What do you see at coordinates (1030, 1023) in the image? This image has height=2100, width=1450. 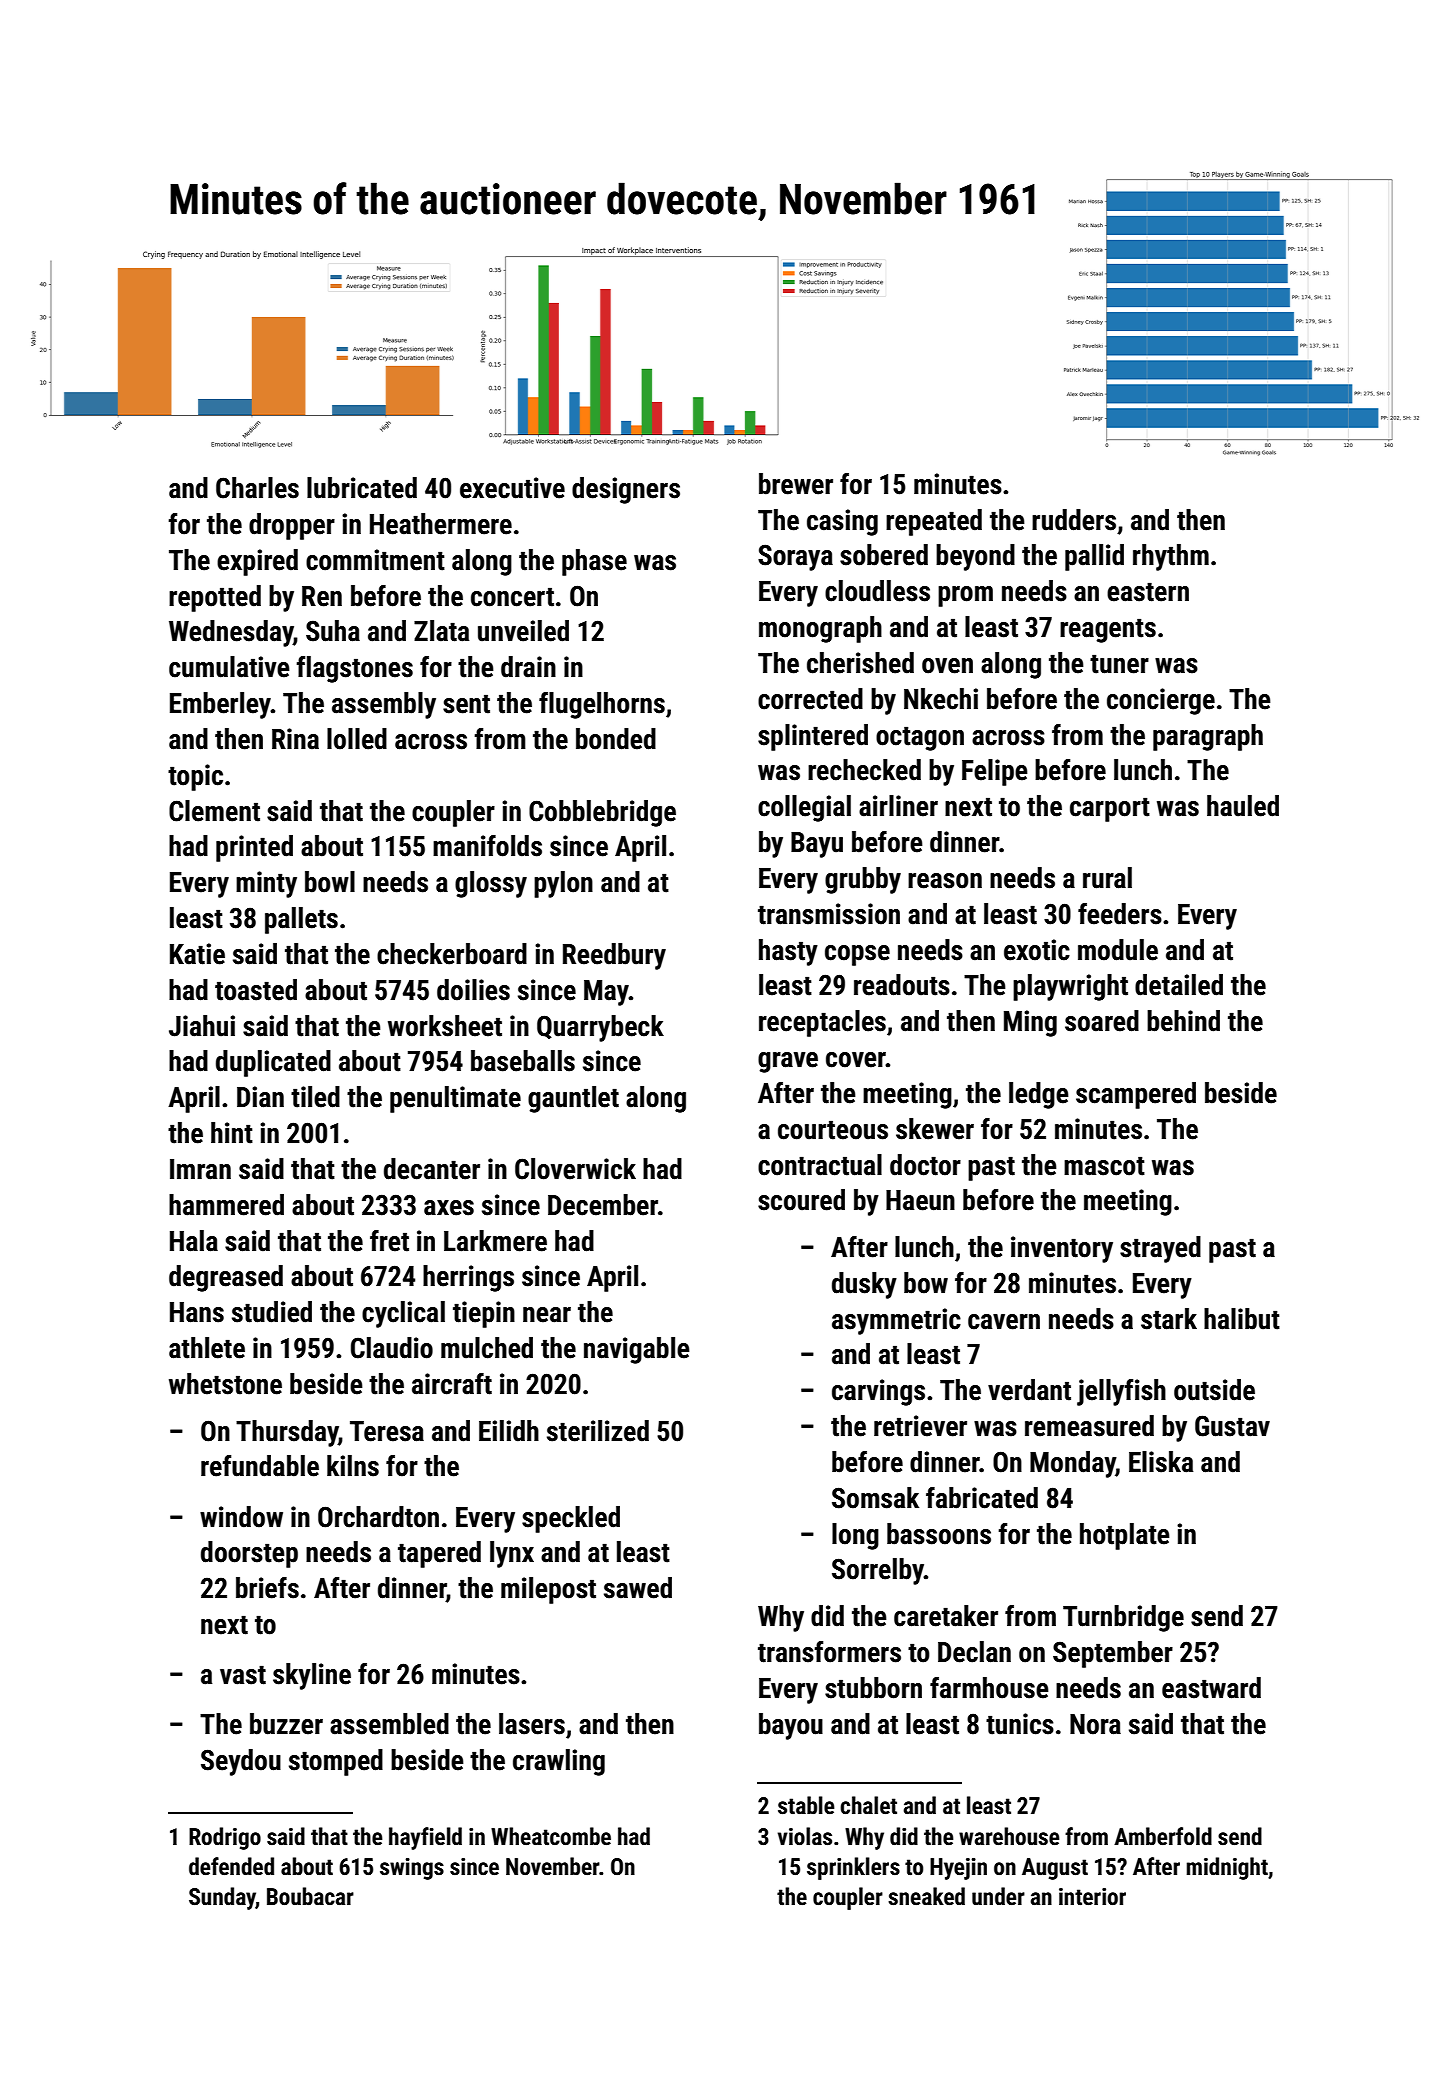 I see `Ming` at bounding box center [1030, 1023].
